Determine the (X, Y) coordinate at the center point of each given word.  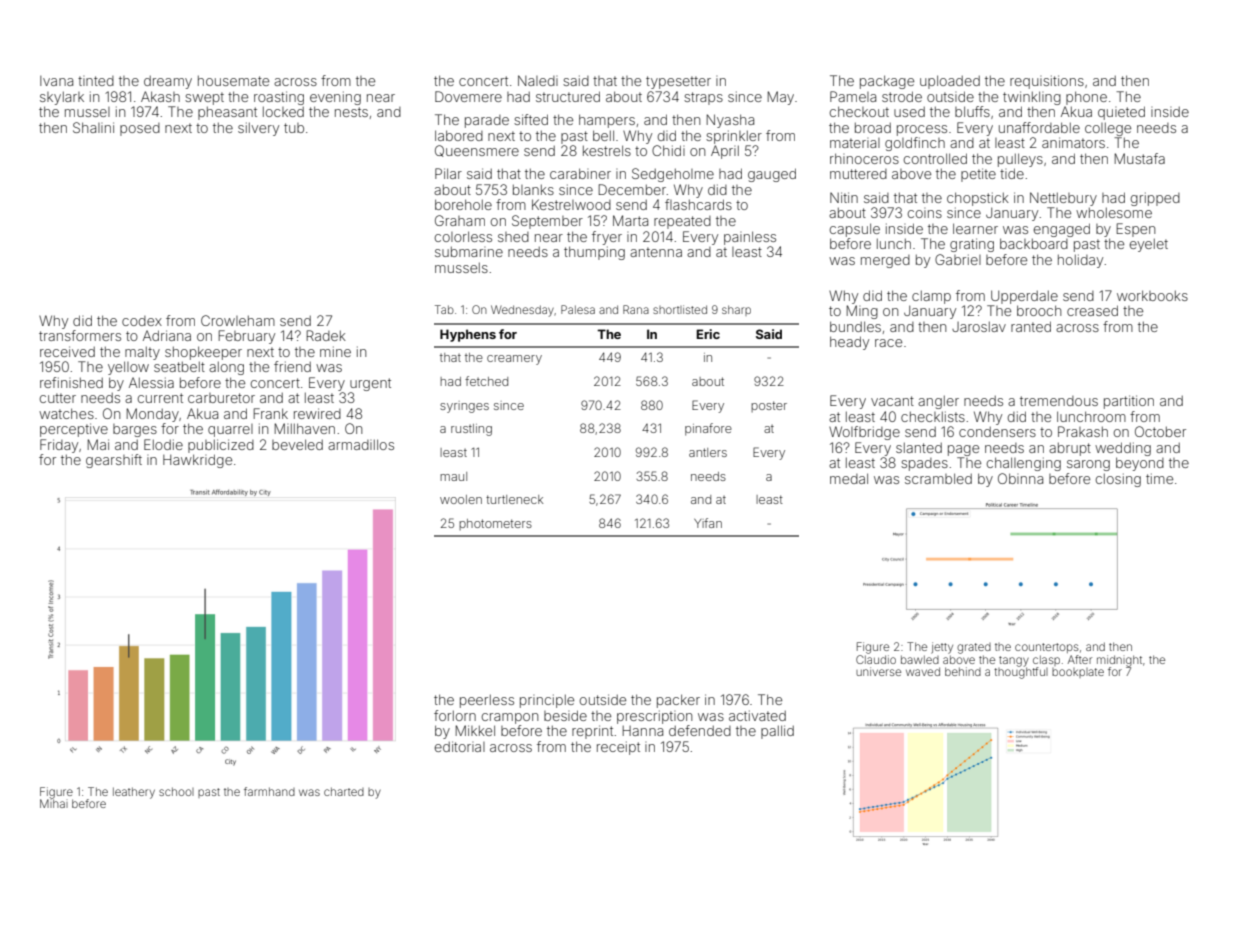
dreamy (168, 82)
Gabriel (958, 259)
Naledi (538, 80)
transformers (80, 335)
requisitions (1047, 82)
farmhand (269, 791)
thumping (594, 253)
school (176, 791)
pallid (777, 732)
